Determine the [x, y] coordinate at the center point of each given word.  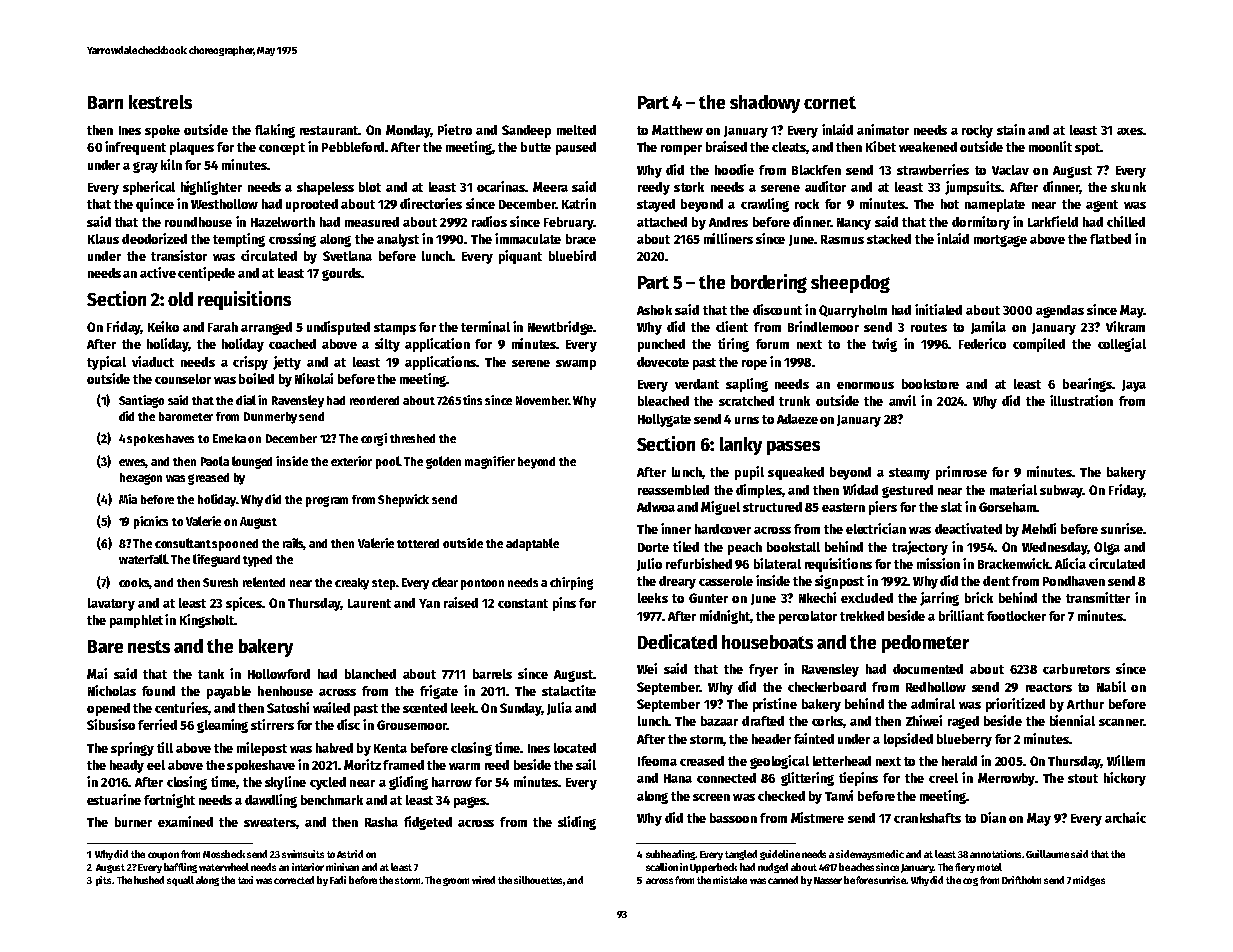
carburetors [1076, 669]
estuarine [114, 799]
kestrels [160, 102]
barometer [186, 416]
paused [576, 148]
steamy [909, 474]
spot [1088, 149]
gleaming [222, 726]
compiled [1039, 345]
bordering [769, 283]
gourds [341, 274]
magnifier [490, 462]
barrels [492, 674]
